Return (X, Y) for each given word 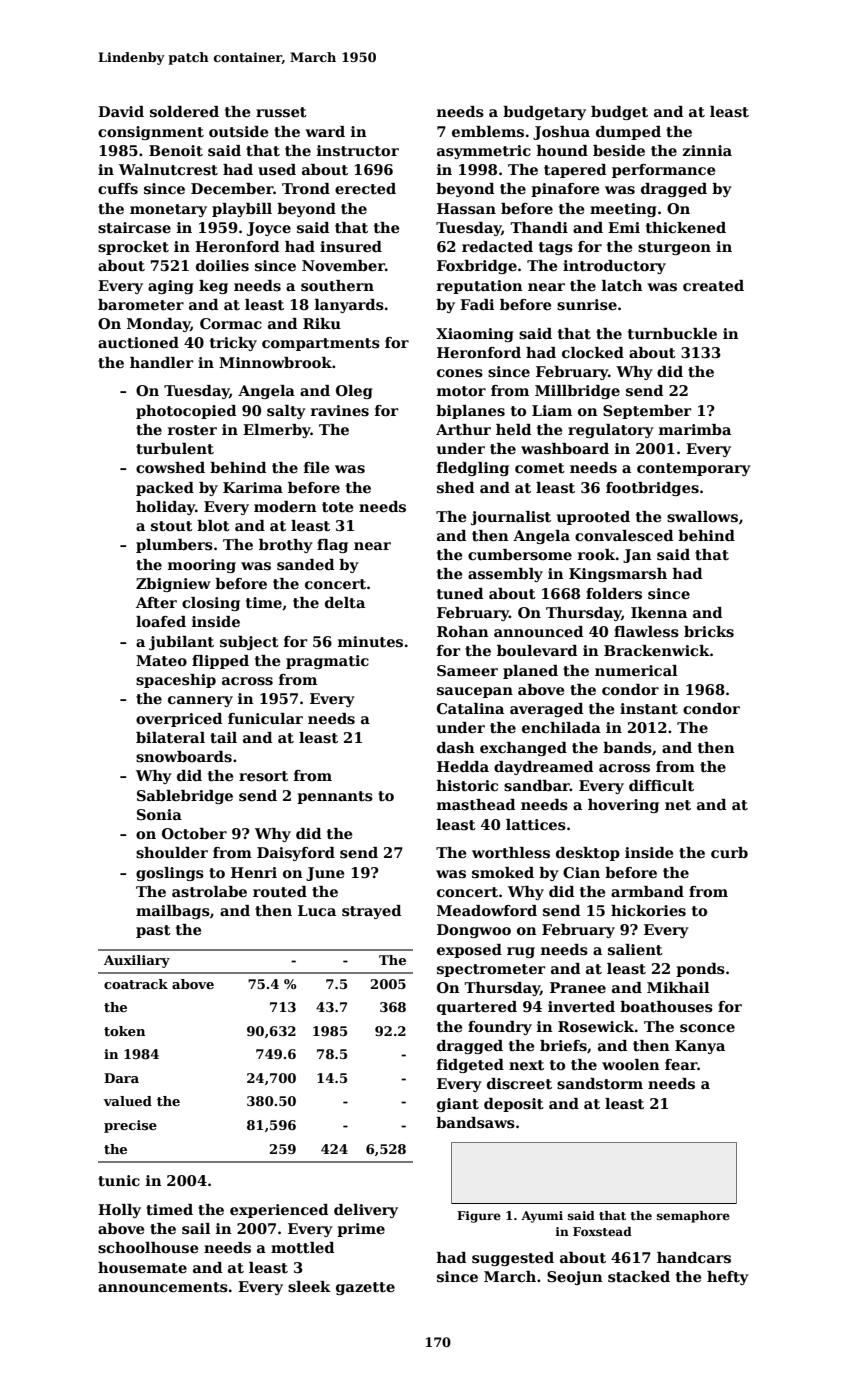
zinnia (707, 150)
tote (338, 507)
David (121, 111)
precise (130, 1126)
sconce (707, 1028)
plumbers (174, 546)
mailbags (173, 912)
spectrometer (491, 970)
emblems (488, 131)
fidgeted (470, 1066)
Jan (637, 556)
